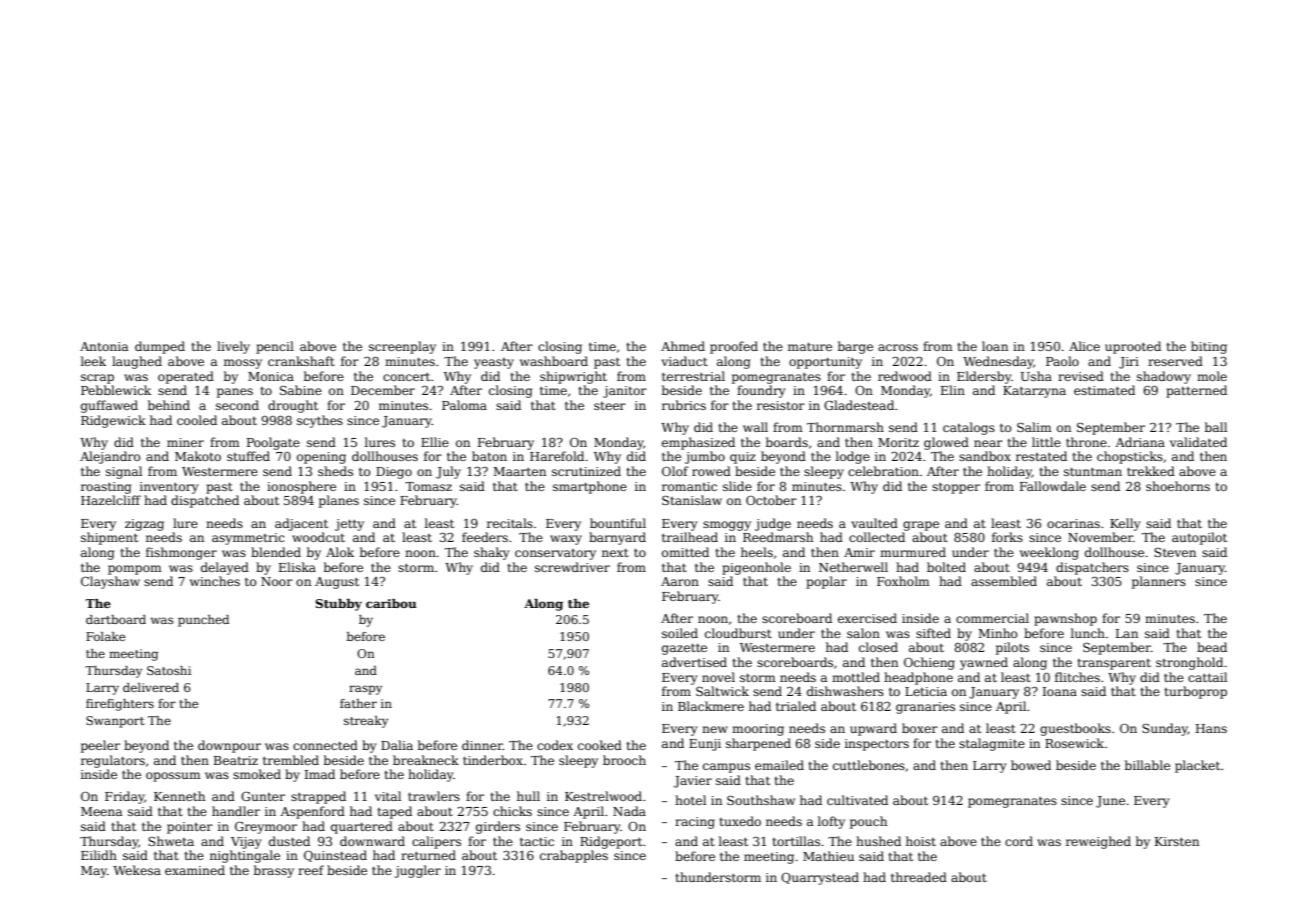 The height and width of the document is (924, 1308). What do you see at coordinates (1074, 743) in the document?
I see `Rosewick` at bounding box center [1074, 743].
